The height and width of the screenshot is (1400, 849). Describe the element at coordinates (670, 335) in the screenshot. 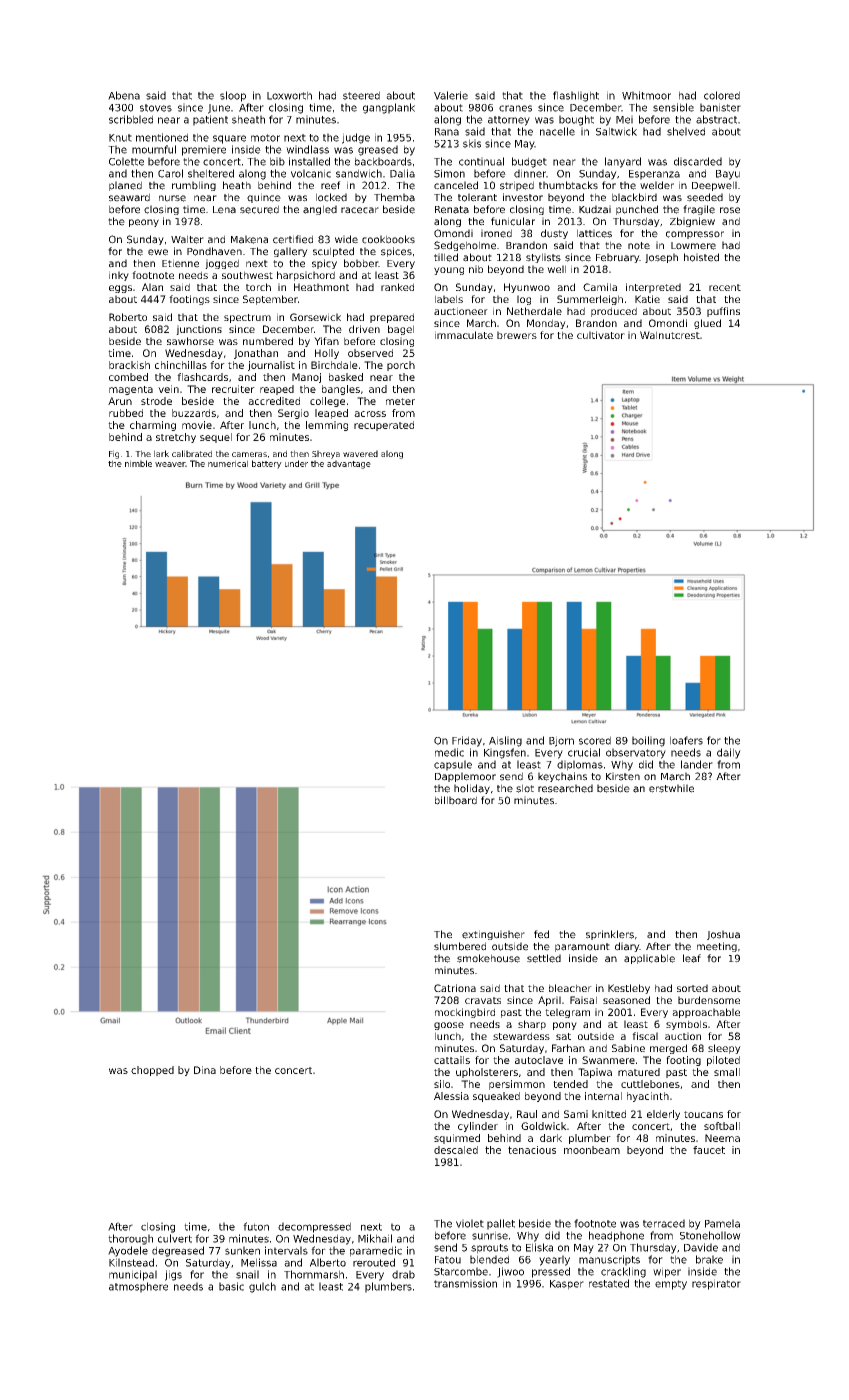

I see `Walnutcrest` at that location.
